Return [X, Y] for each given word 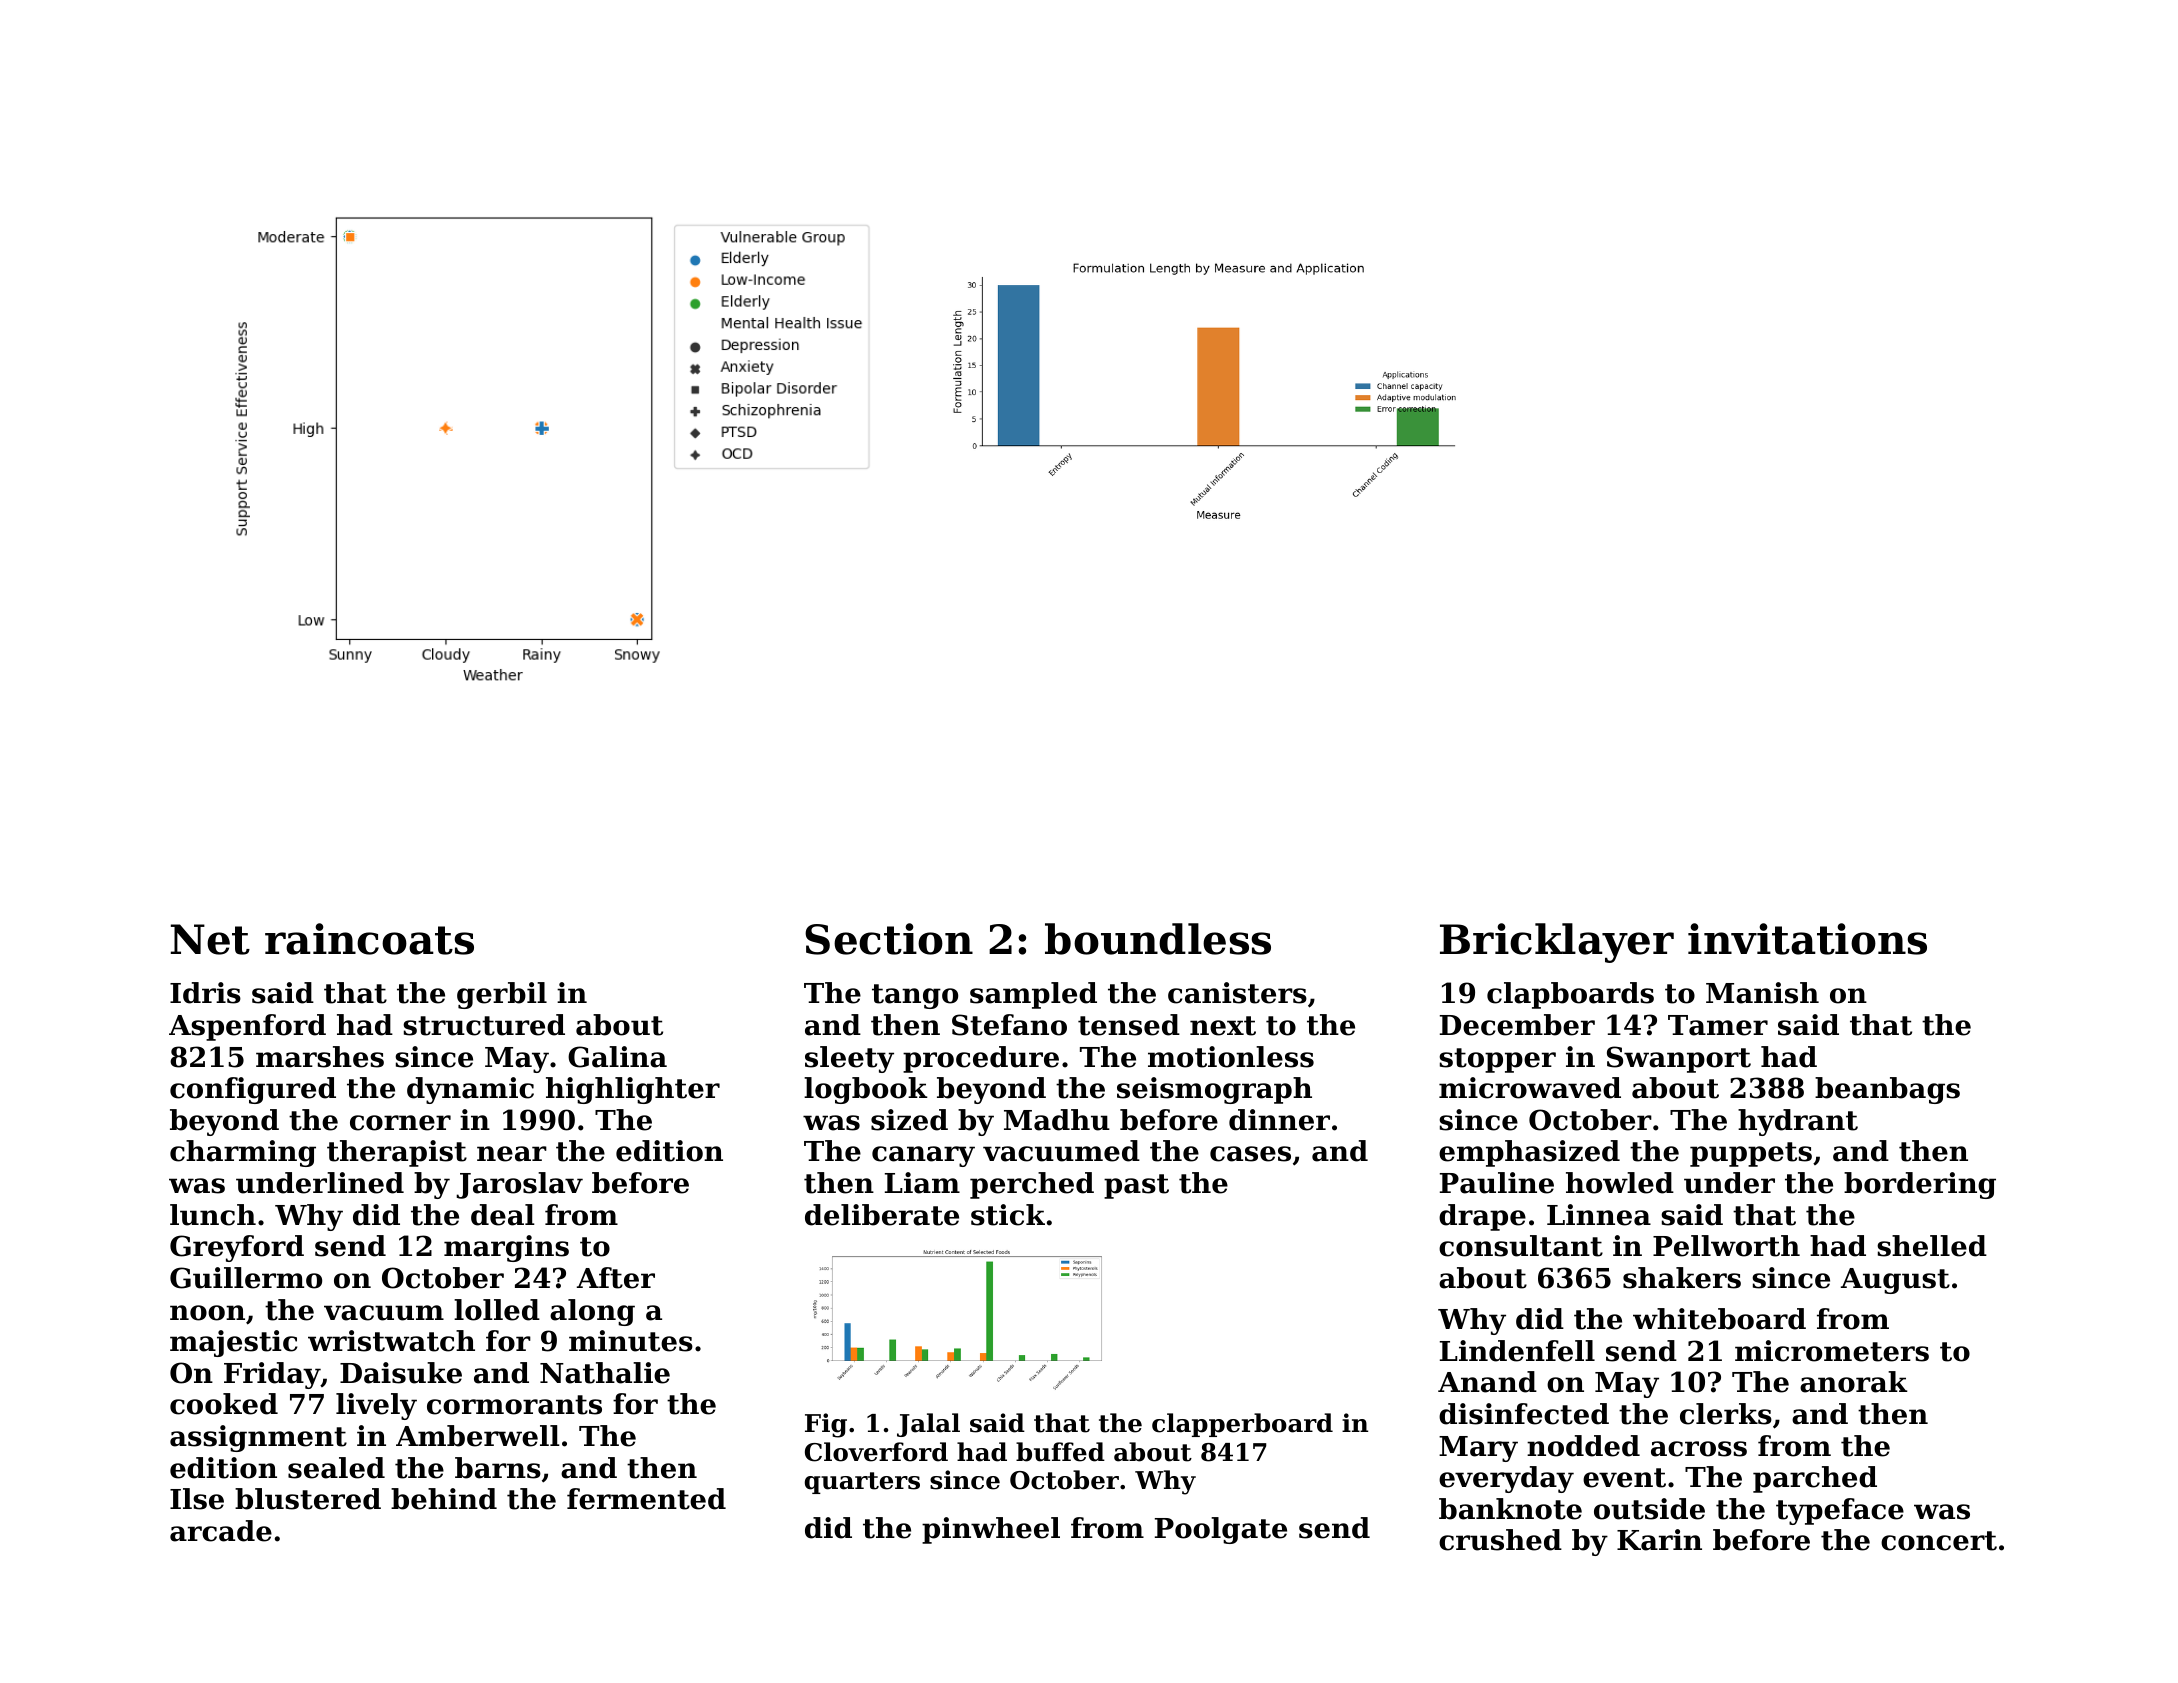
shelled [1932, 1246]
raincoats [369, 939]
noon [207, 1313]
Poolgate [1221, 1530]
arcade [221, 1531]
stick [1008, 1215]
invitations [1807, 939]
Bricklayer [1557, 943]
